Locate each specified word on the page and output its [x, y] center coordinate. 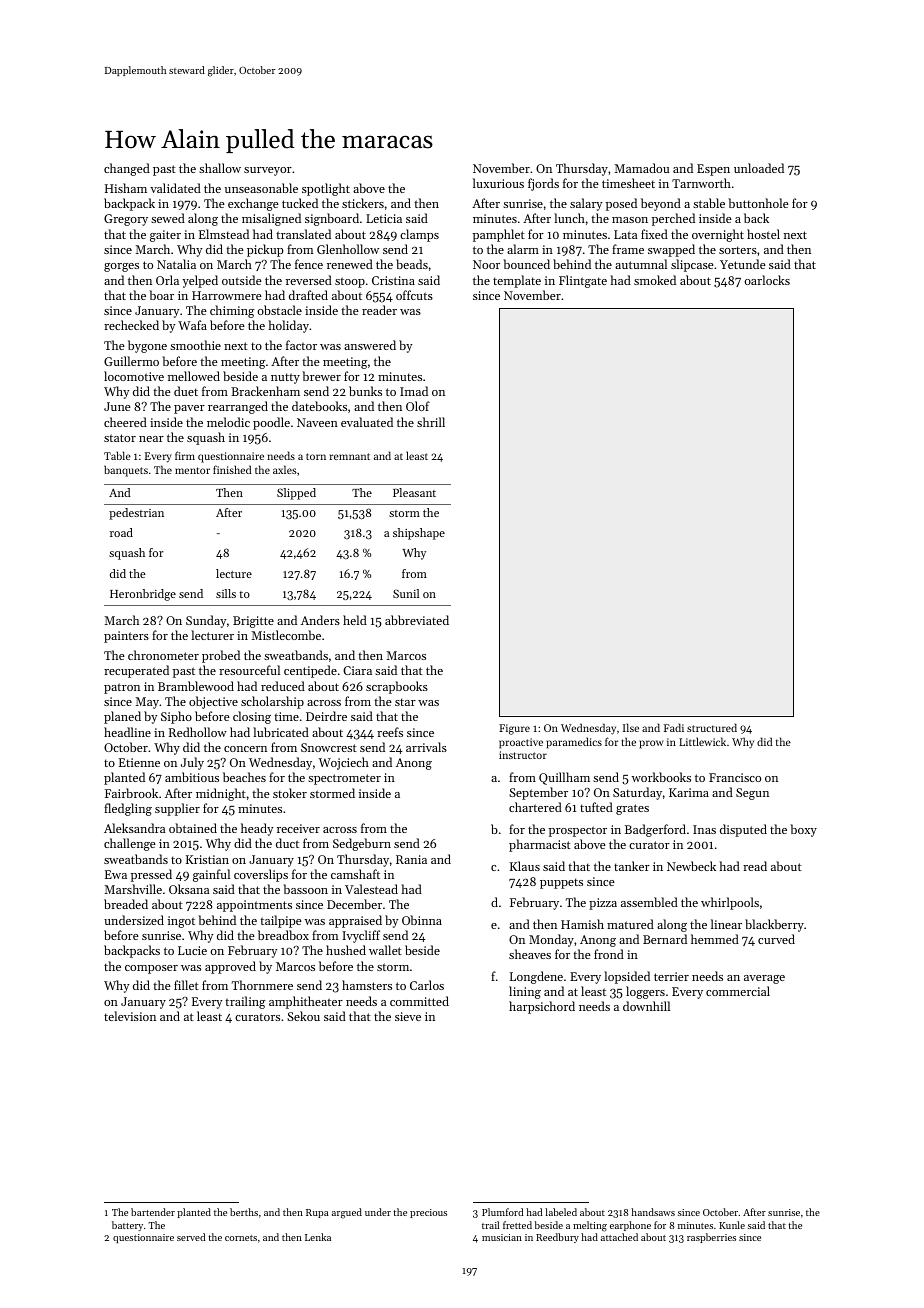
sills [226, 593]
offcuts [414, 295]
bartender [153, 1212]
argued [347, 1213]
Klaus [525, 866]
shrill [431, 422]
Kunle [732, 1225]
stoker [290, 793]
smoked [655, 280]
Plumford [502, 1212]
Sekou [303, 1016]
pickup [265, 250]
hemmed [715, 939]
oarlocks [767, 280]
